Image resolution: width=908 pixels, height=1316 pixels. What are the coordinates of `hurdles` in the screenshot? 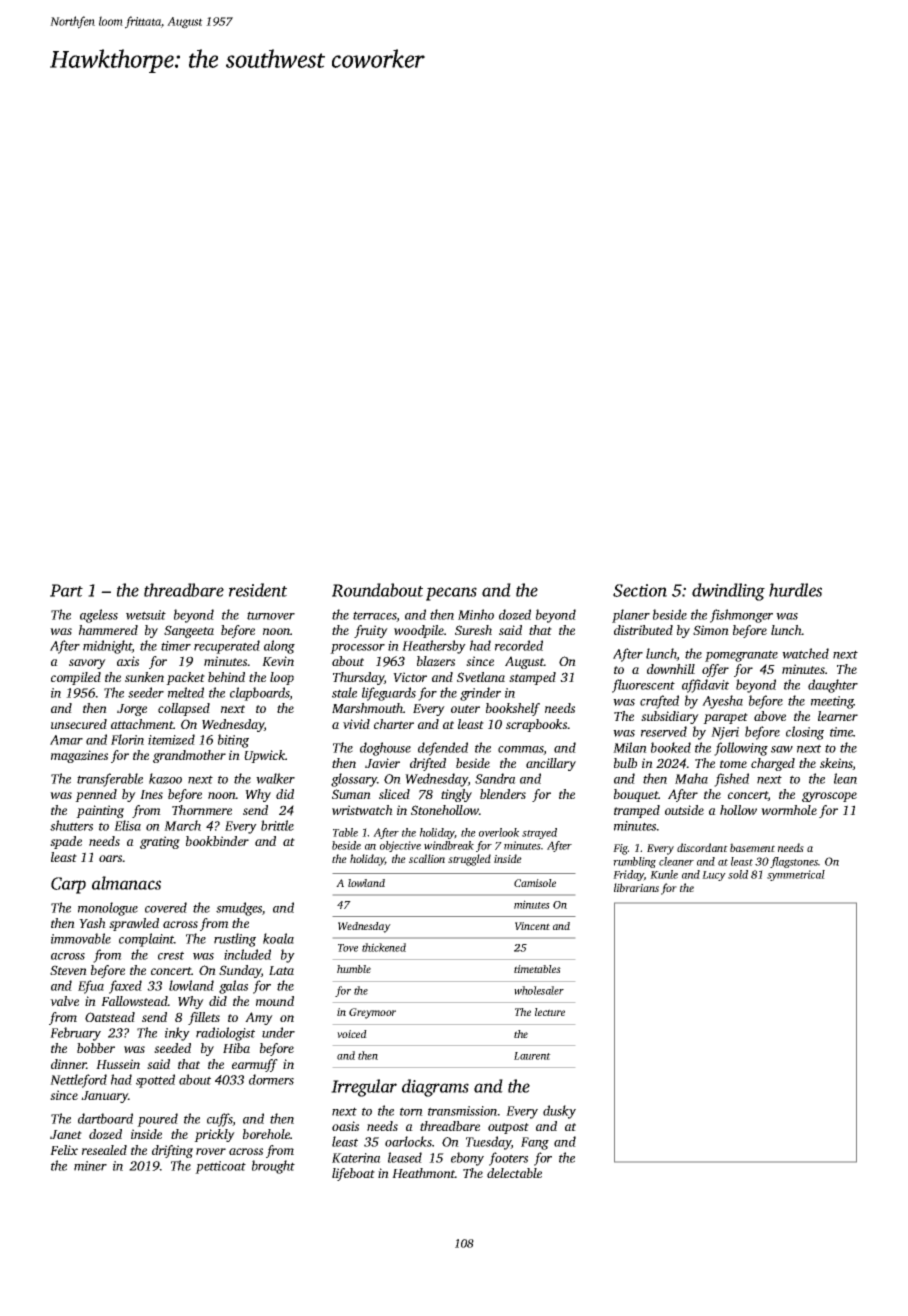 It's located at (795, 590).
